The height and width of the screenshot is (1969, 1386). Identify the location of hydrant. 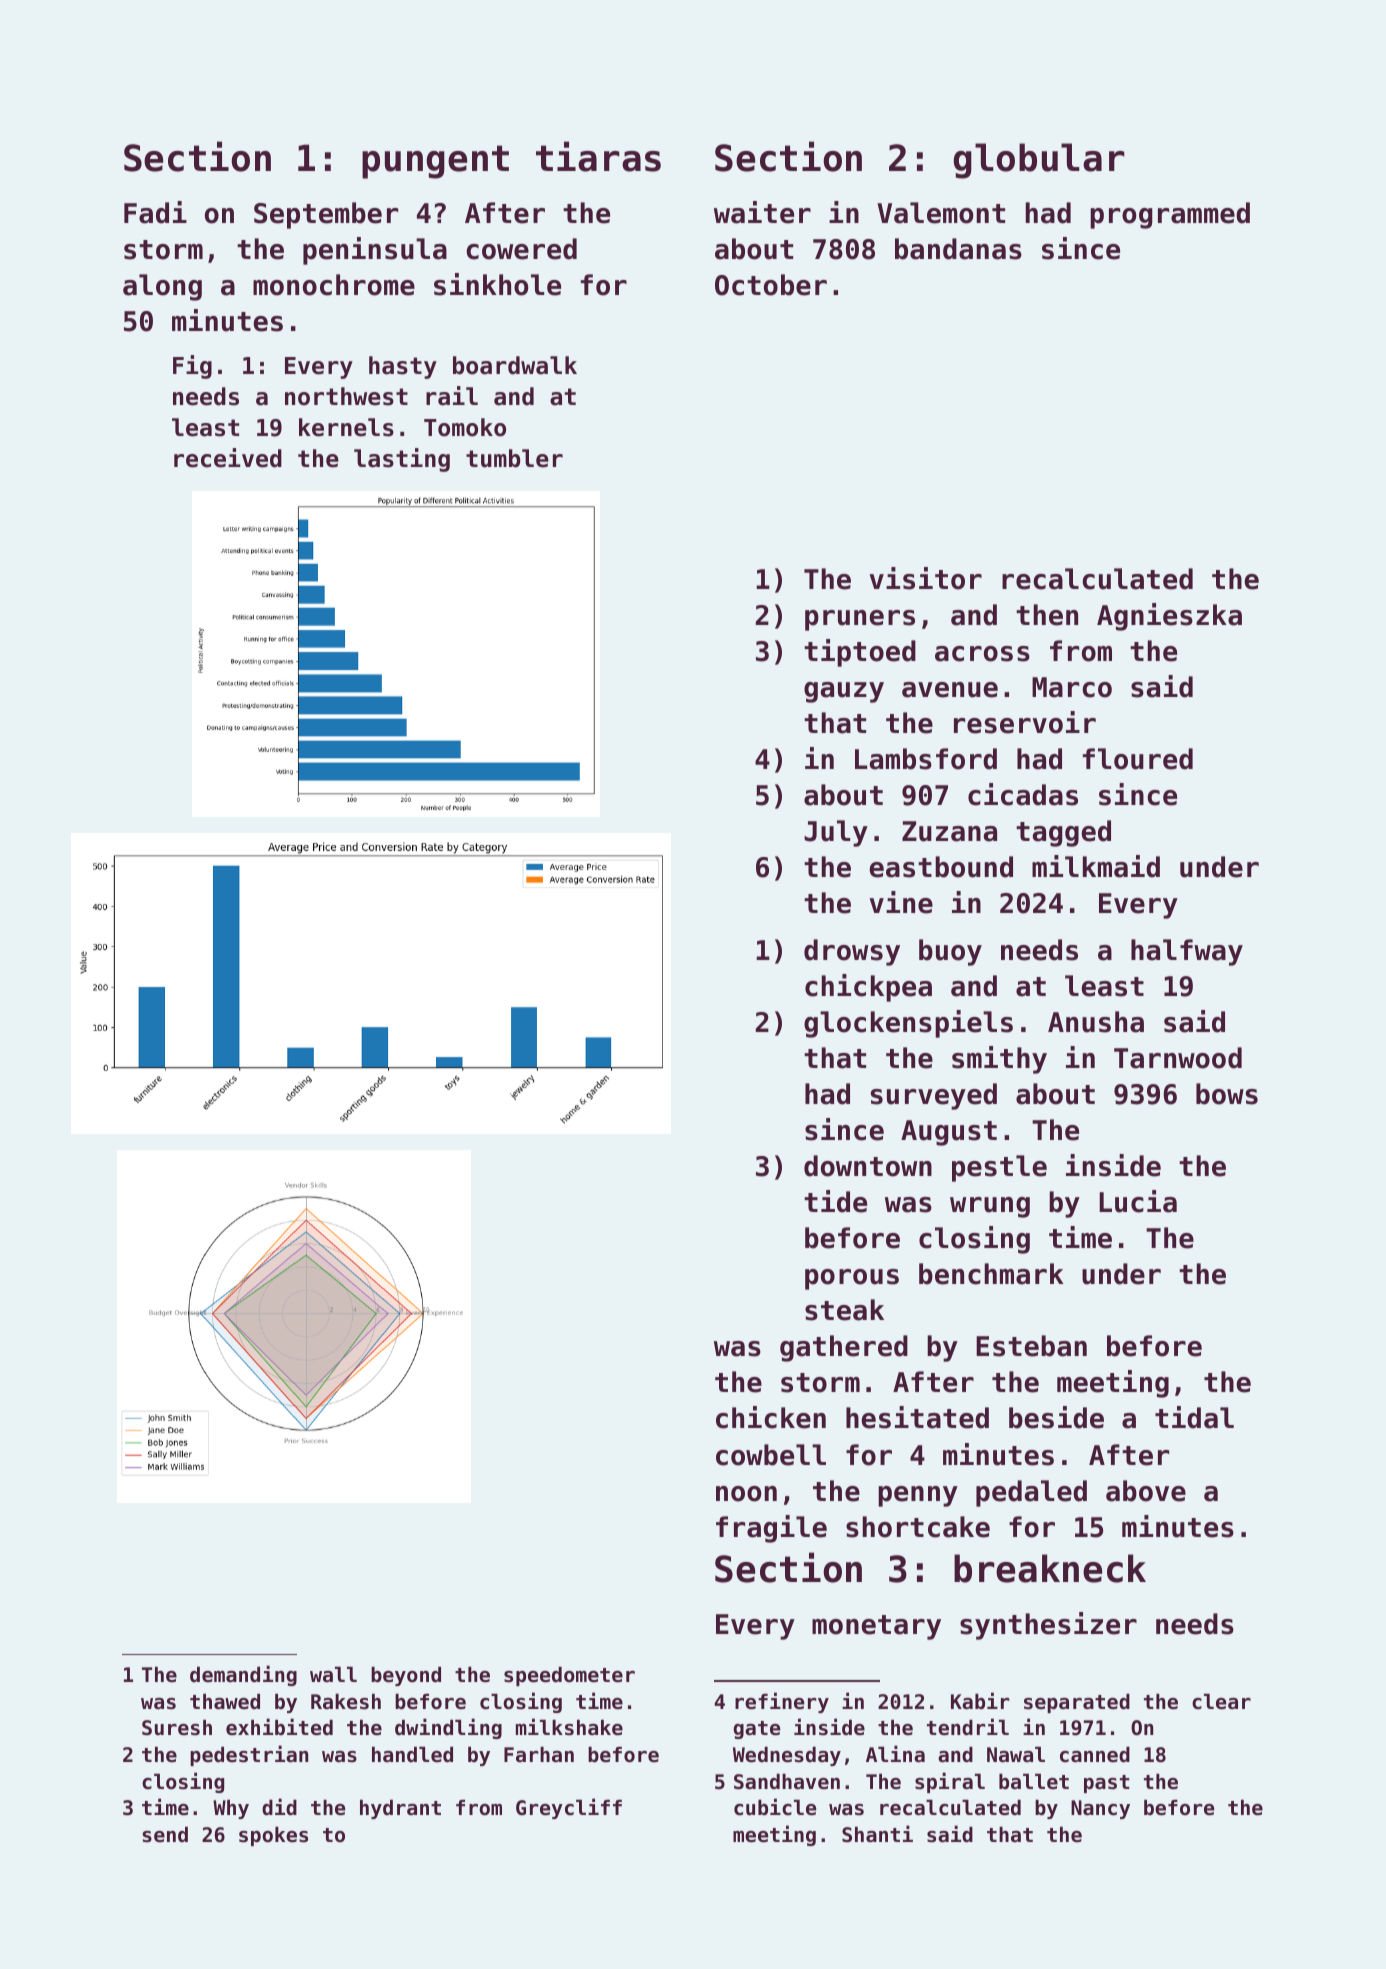
(400, 1809).
